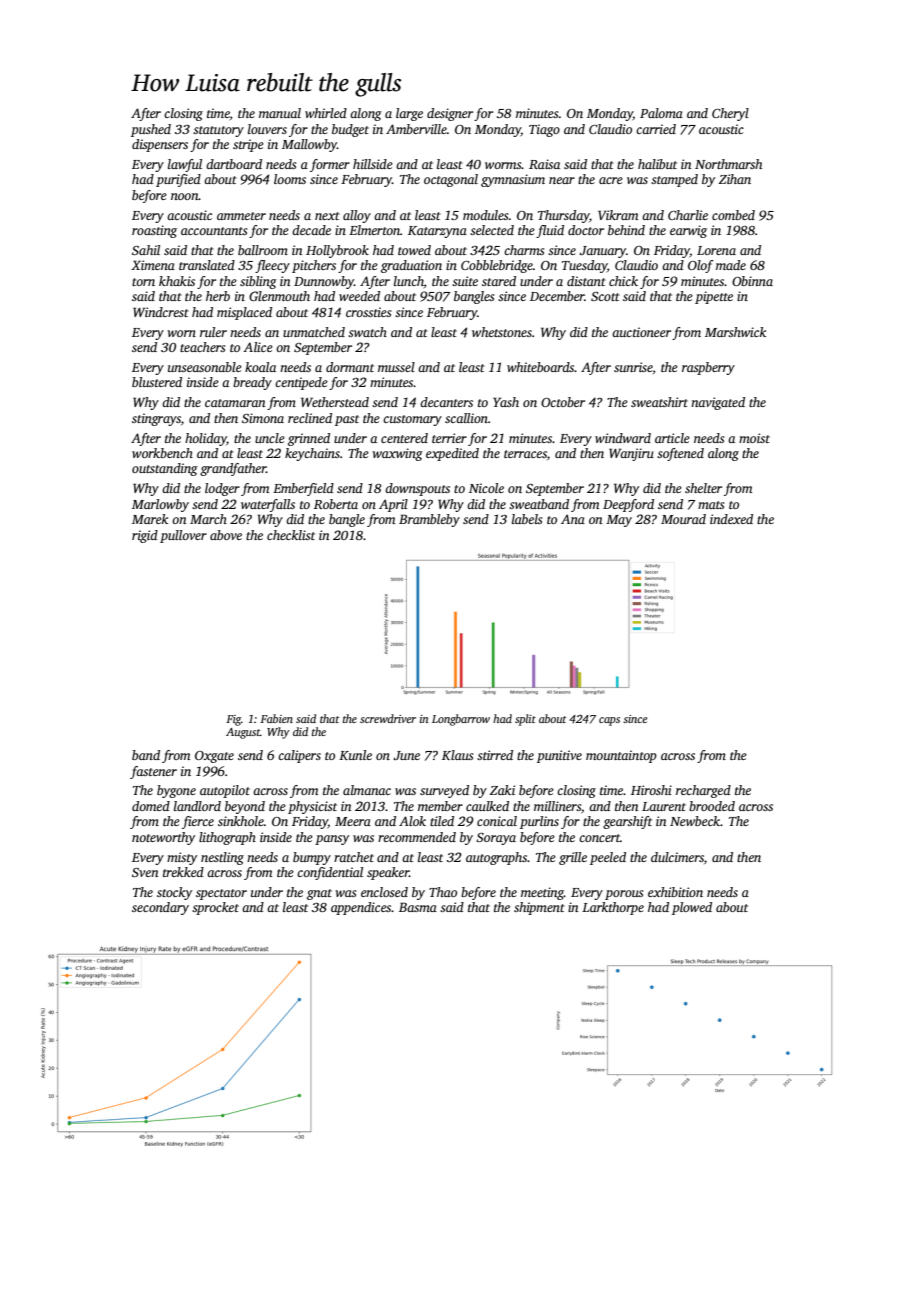  Describe the element at coordinates (312, 858) in the screenshot. I see `bumpy` at that location.
